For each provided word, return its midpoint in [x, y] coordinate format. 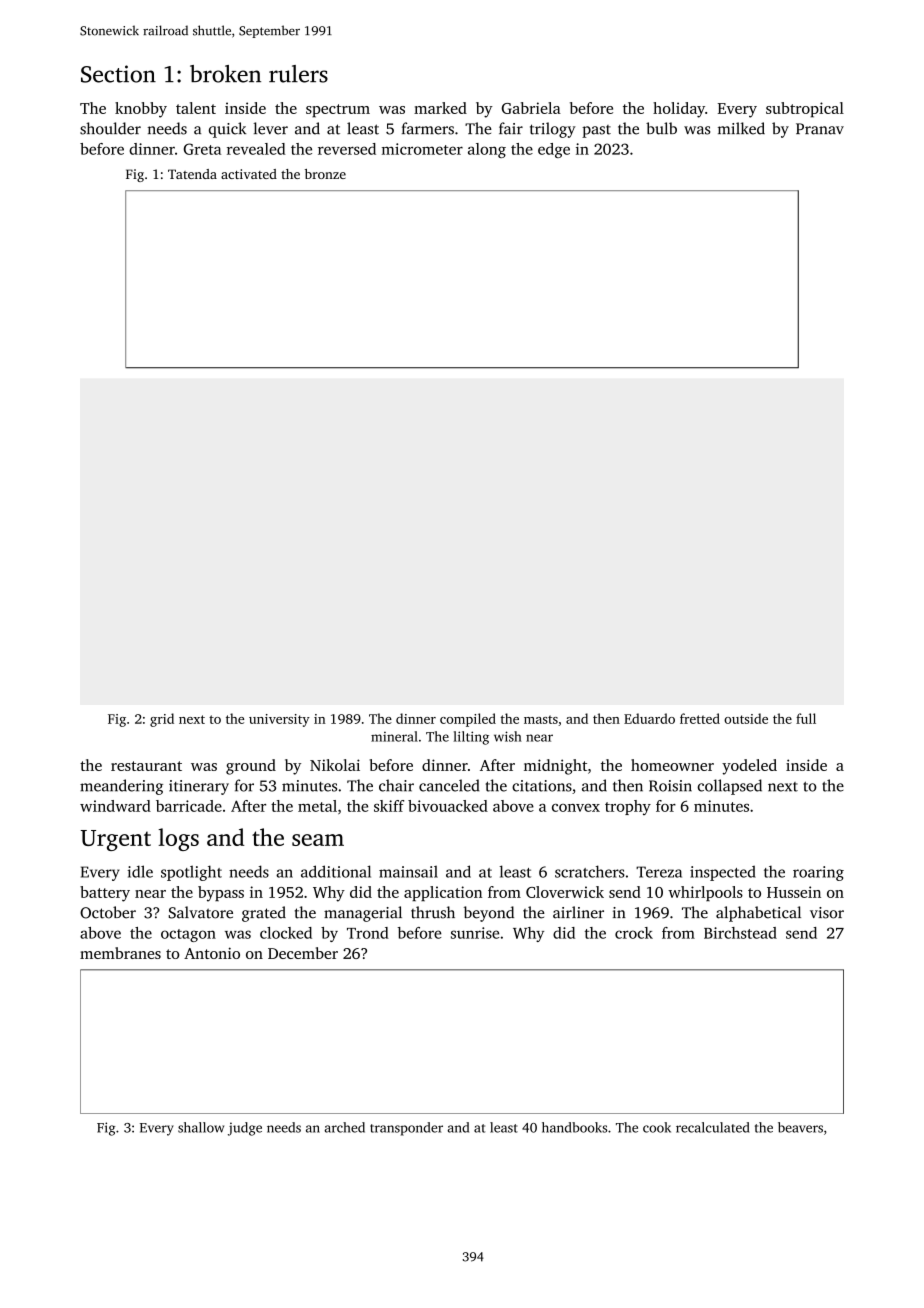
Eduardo [649, 718]
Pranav [820, 129]
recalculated [713, 1127]
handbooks [574, 1127]
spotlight [191, 873]
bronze [325, 174]
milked [741, 128]
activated [249, 174]
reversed [347, 149]
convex [576, 808]
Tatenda [192, 174]
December [303, 953]
